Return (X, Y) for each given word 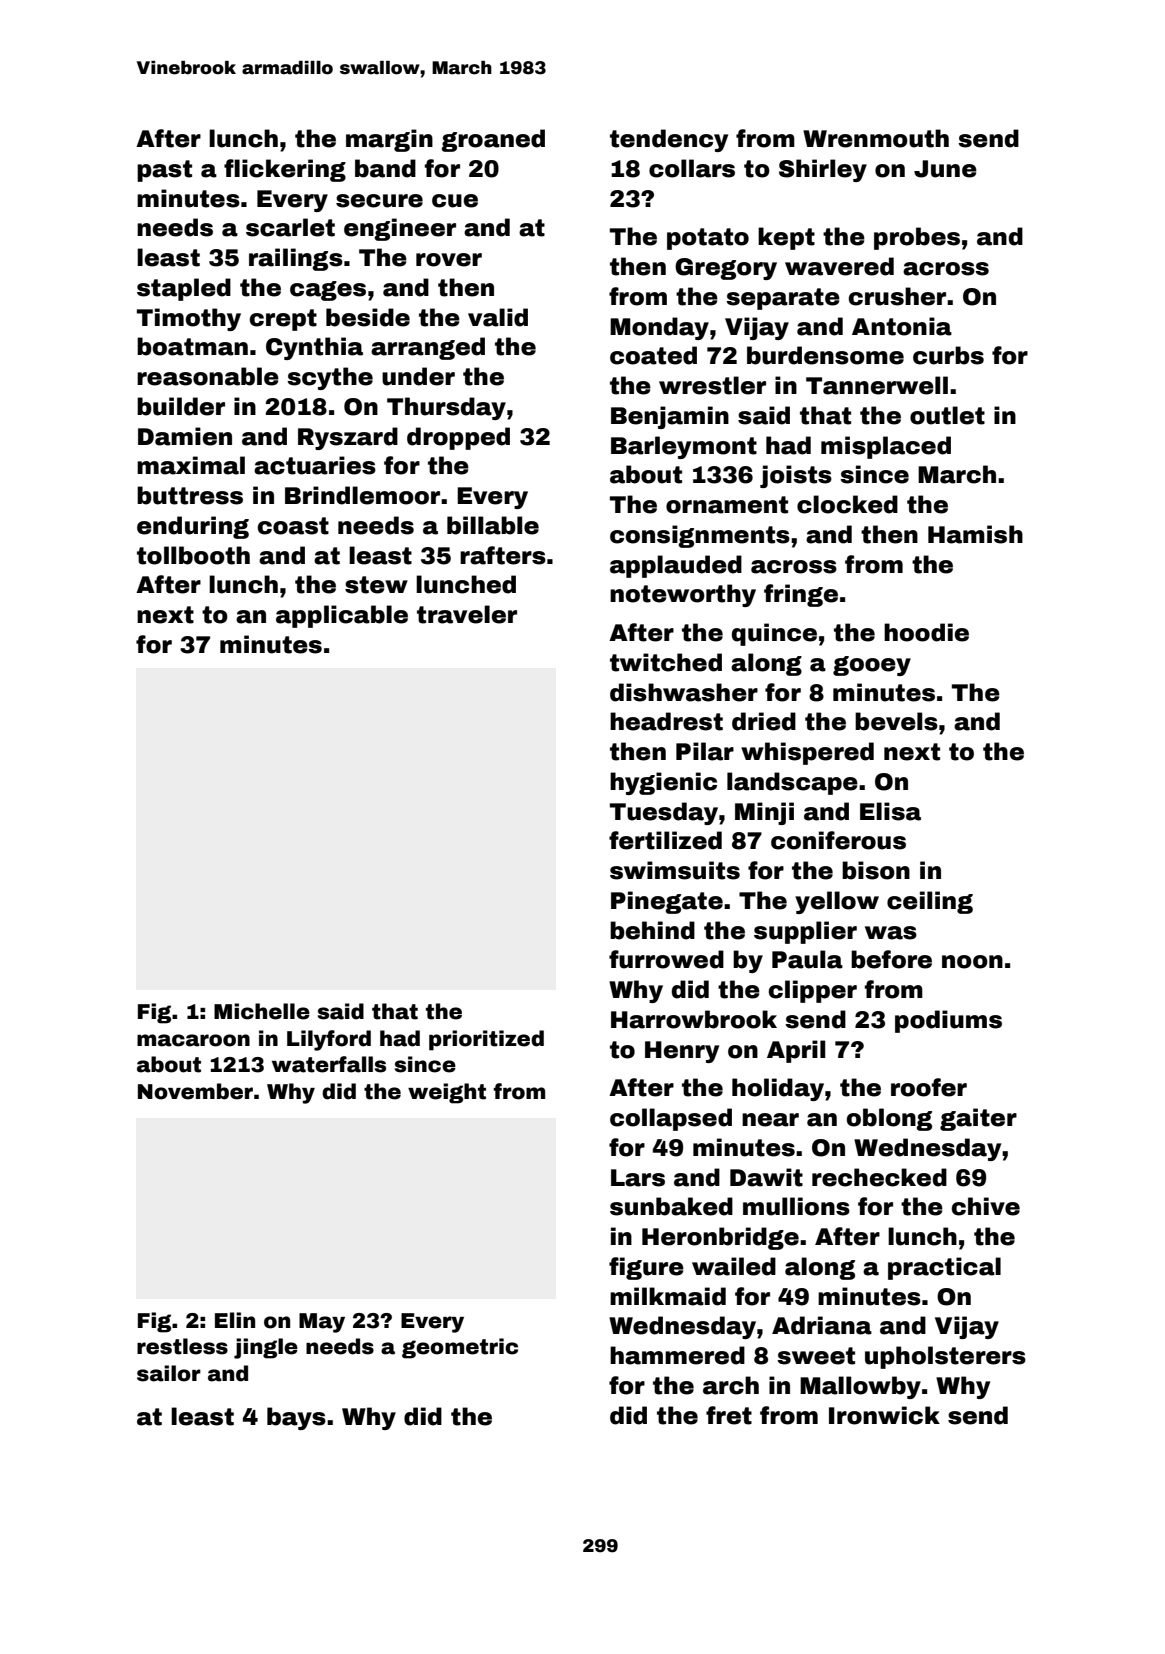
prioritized (486, 1040)
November (195, 1091)
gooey (872, 666)
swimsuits (675, 870)
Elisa (890, 811)
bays (296, 1418)
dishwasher (684, 692)
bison (876, 870)
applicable (342, 616)
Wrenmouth (876, 138)
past (164, 171)
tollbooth (193, 555)
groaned (493, 140)
